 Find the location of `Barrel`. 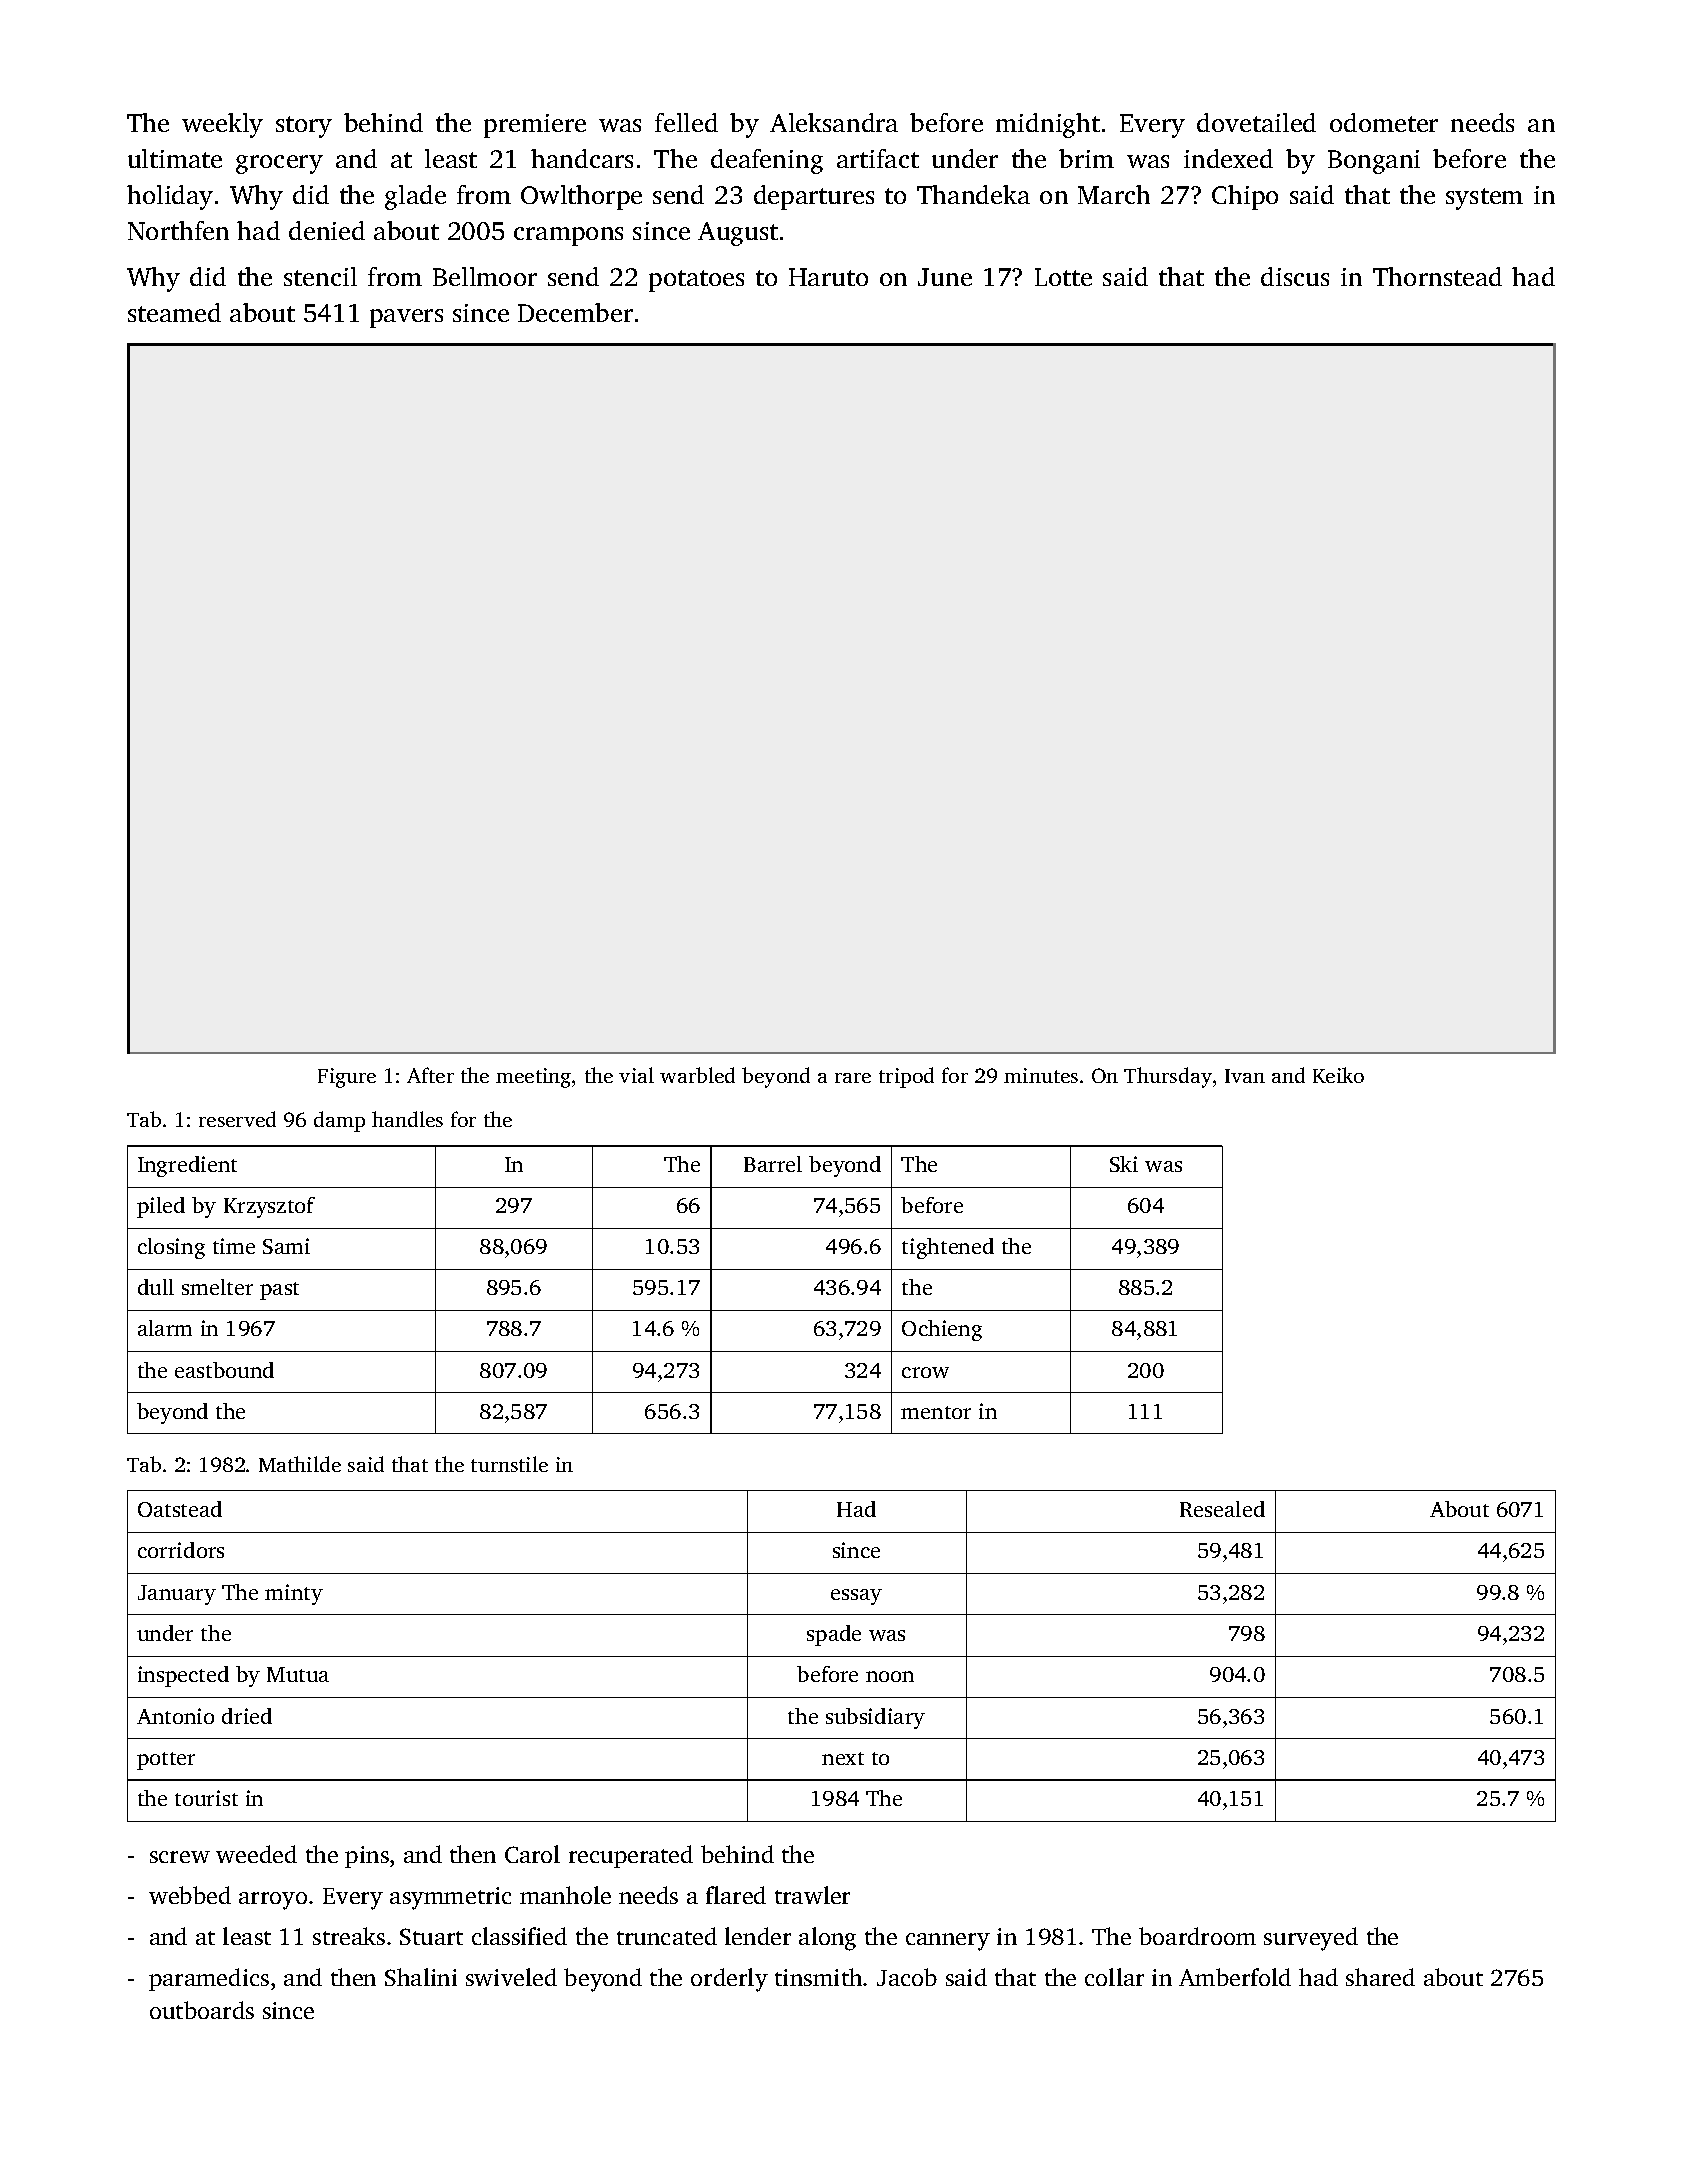

Barrel is located at coordinates (773, 1164).
